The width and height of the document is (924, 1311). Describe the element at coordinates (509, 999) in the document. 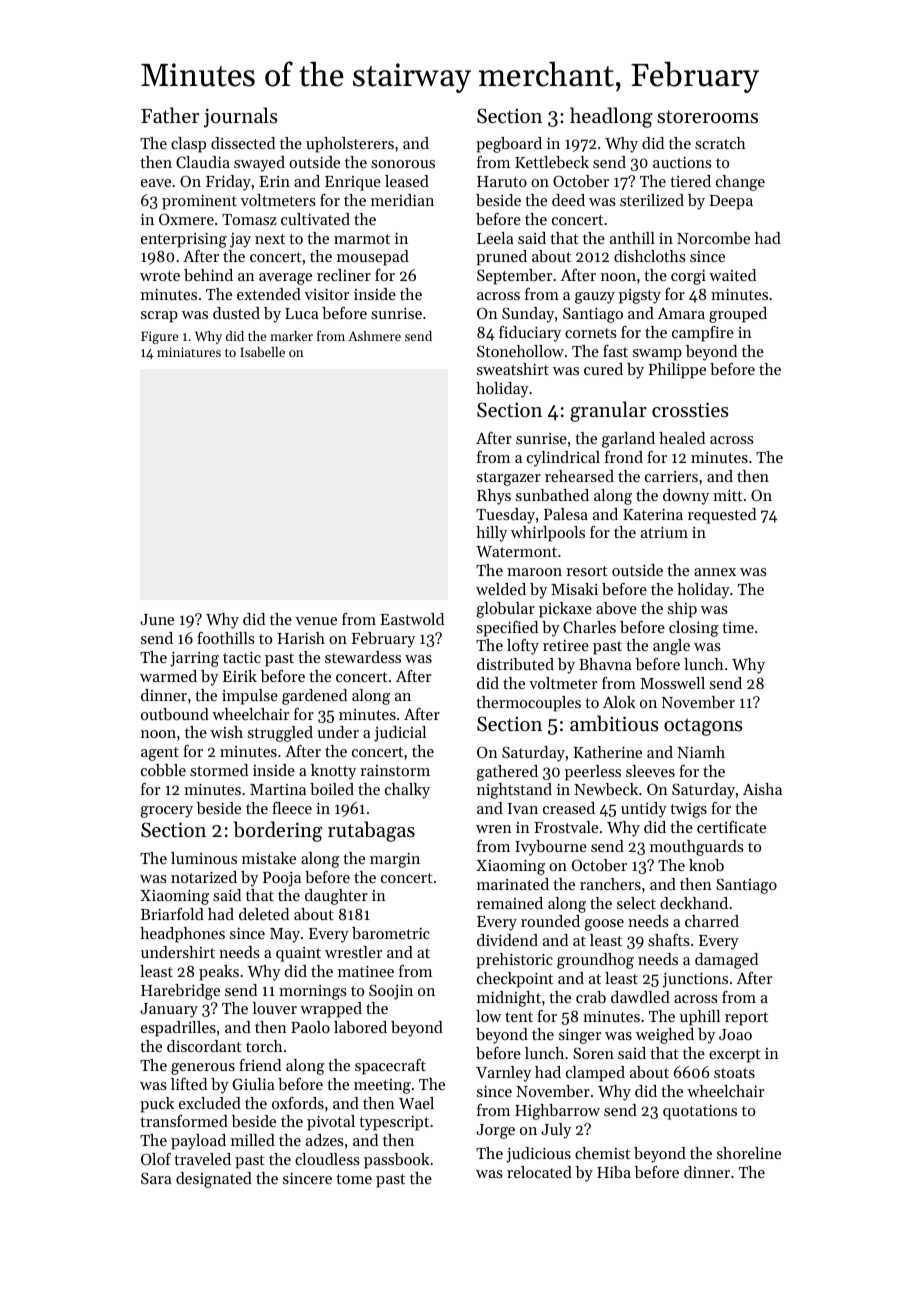

I see `midnight` at that location.
